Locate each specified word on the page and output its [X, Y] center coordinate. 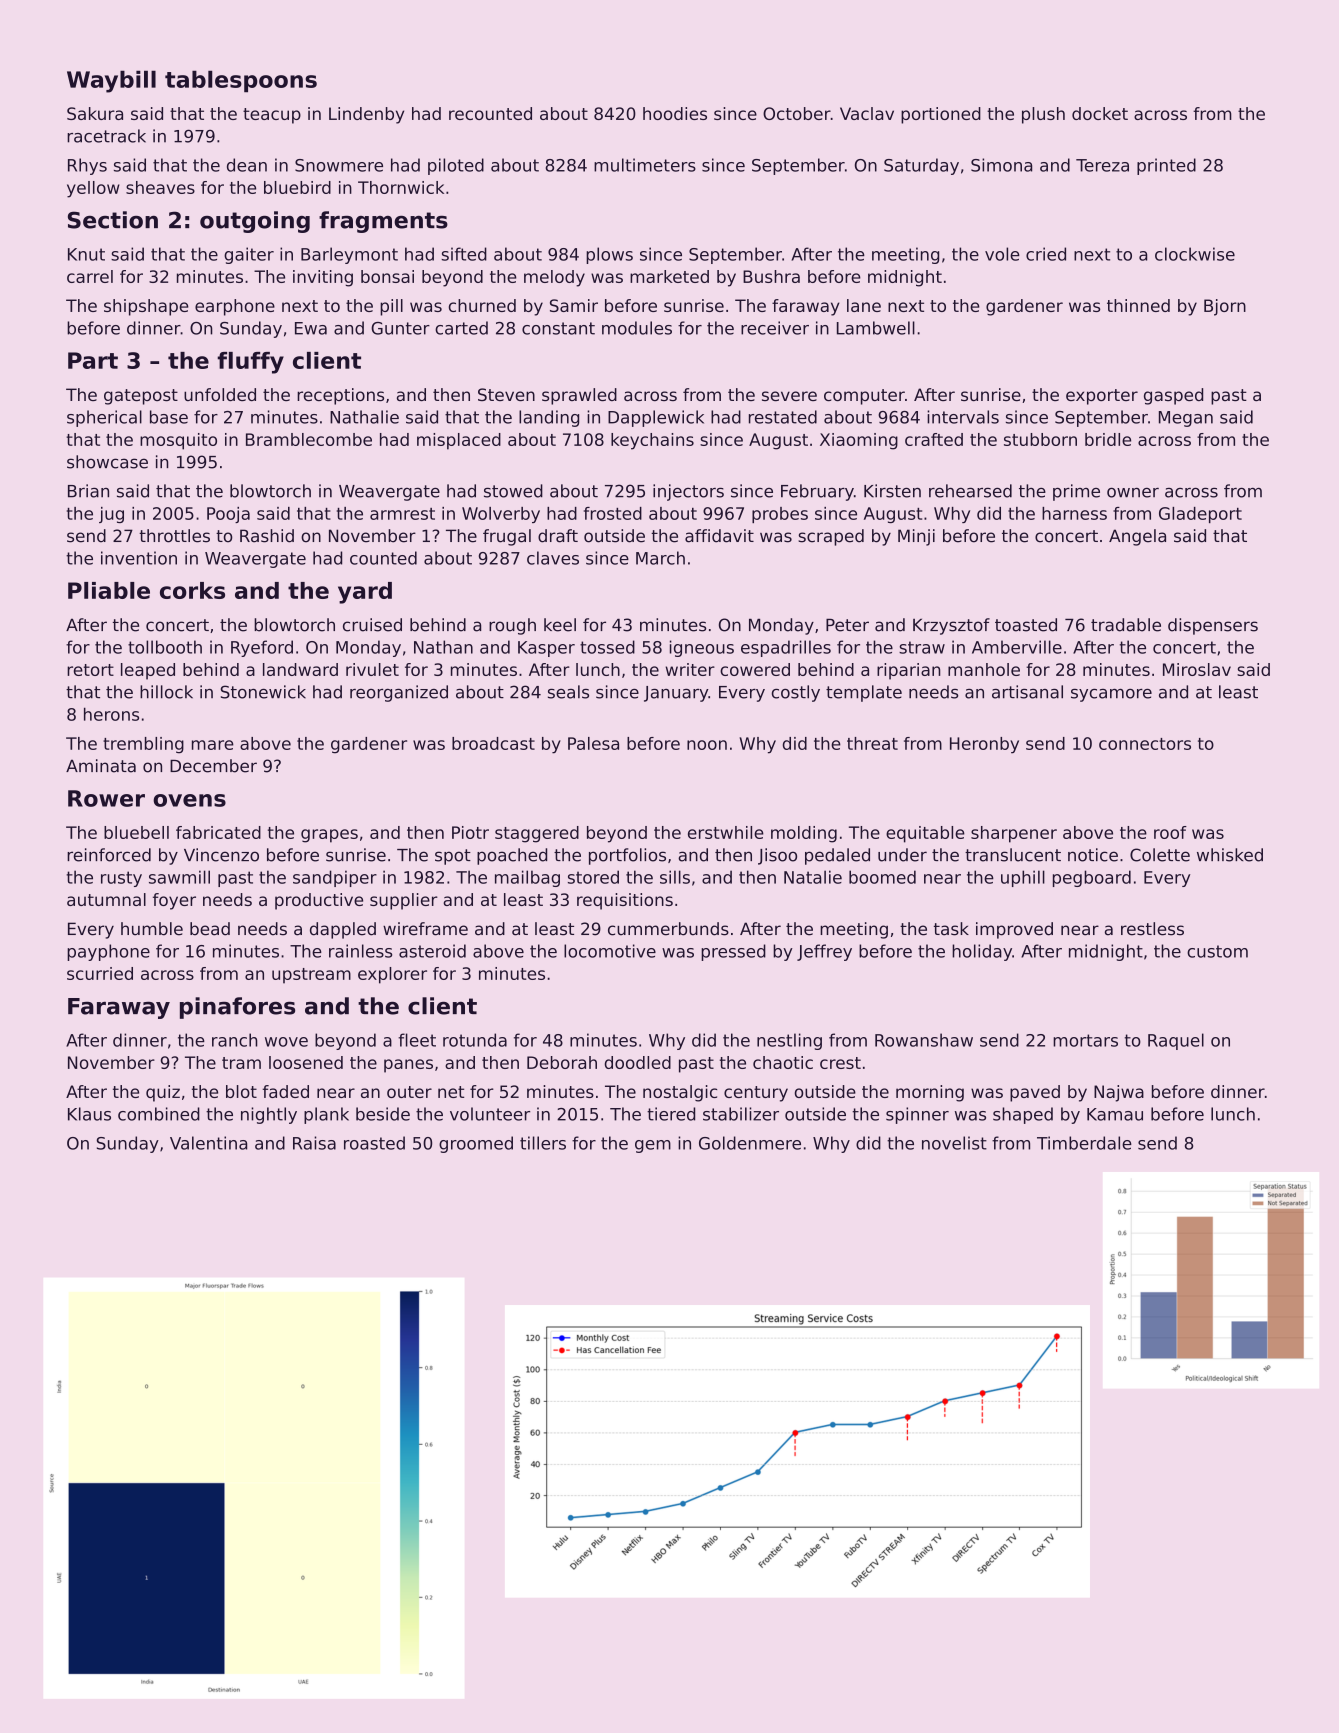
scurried [100, 973]
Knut [86, 254]
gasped [1173, 396]
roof [1170, 832]
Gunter [400, 328]
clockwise [1195, 254]
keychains [652, 441]
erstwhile [726, 832]
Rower [106, 798]
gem [653, 1146]
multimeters [645, 165]
